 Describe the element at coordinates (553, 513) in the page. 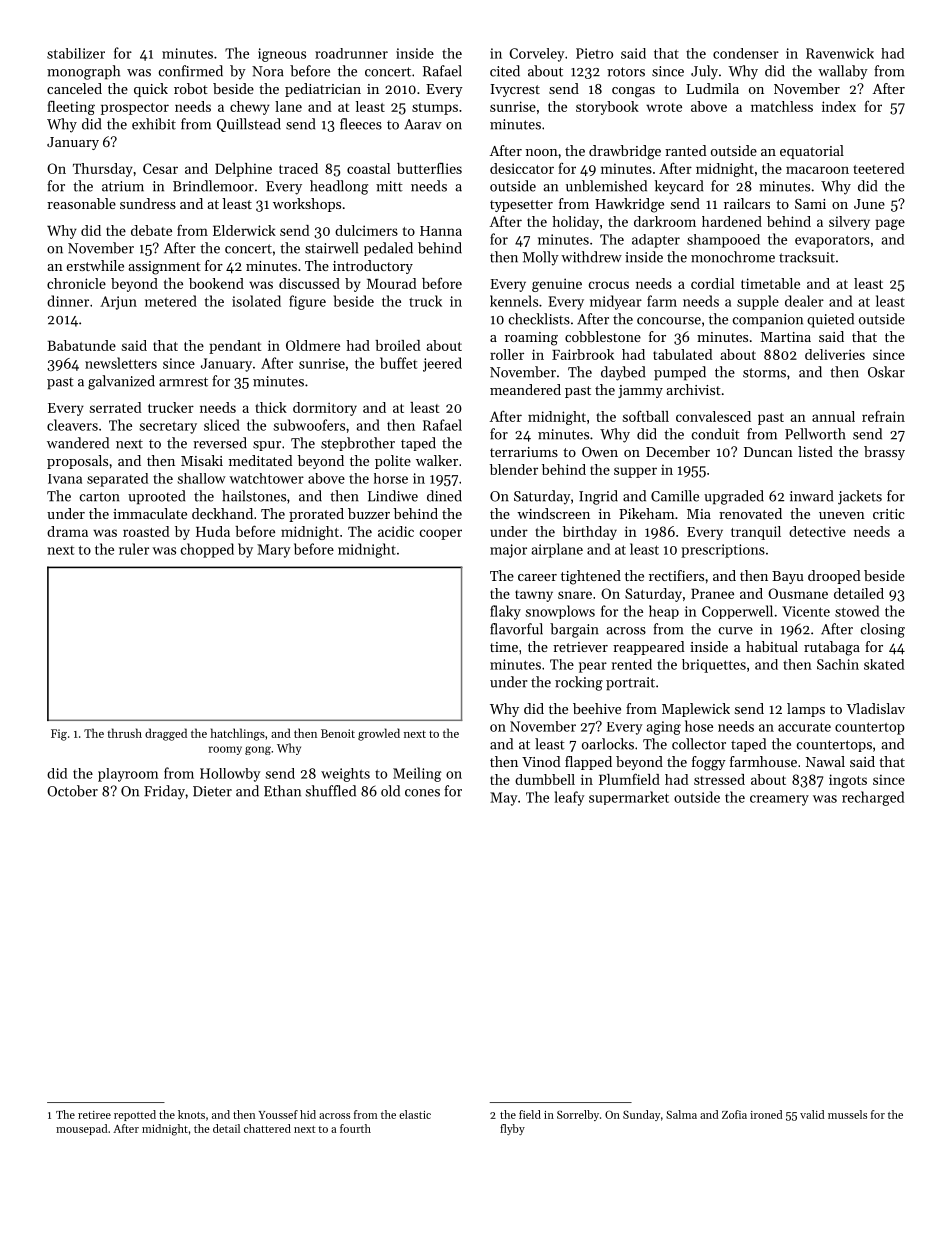

I see `windscreen` at that location.
